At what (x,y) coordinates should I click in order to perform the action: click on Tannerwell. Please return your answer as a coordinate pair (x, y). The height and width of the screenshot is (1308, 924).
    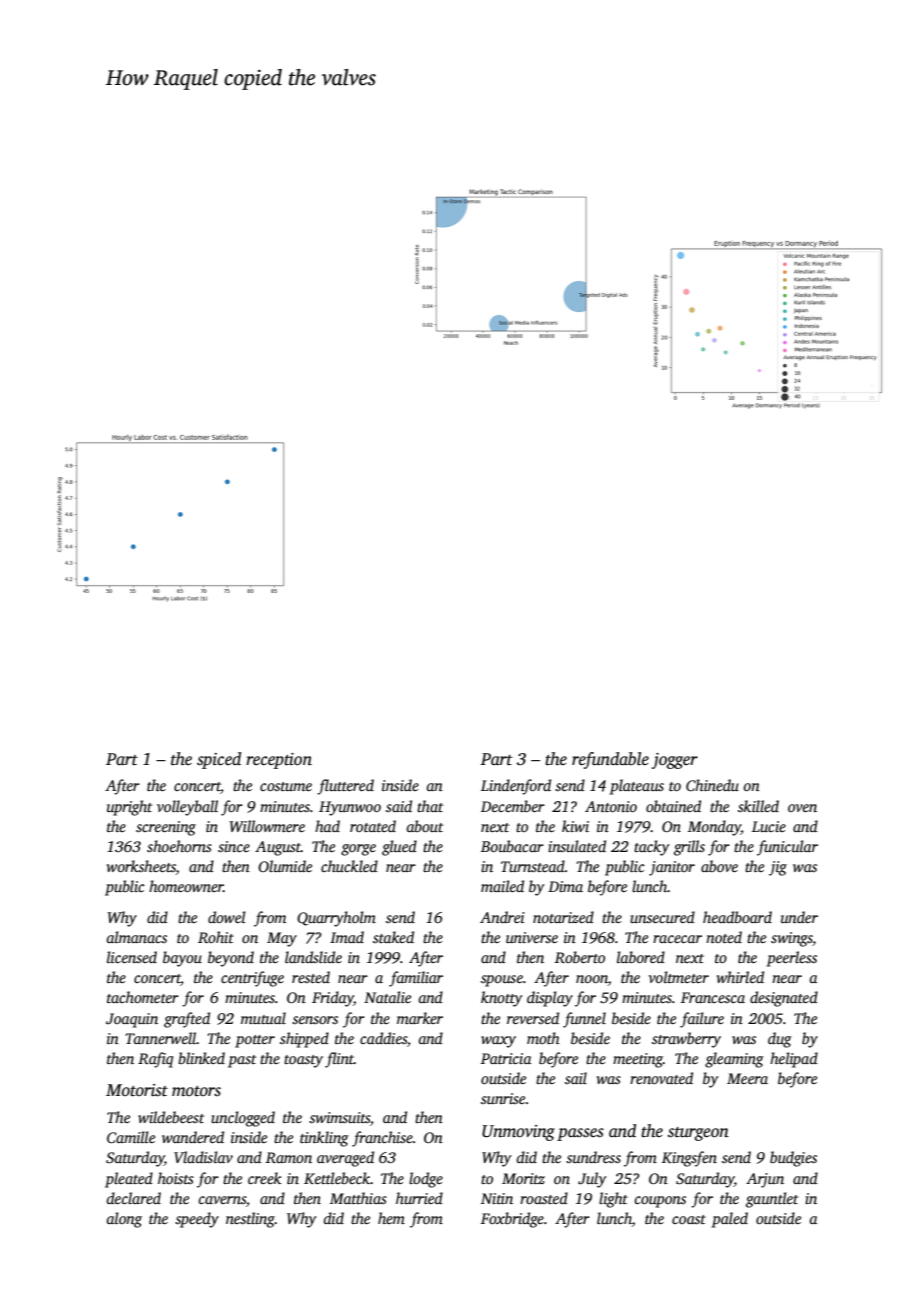
    Looking at the image, I should click on (160, 1038).
